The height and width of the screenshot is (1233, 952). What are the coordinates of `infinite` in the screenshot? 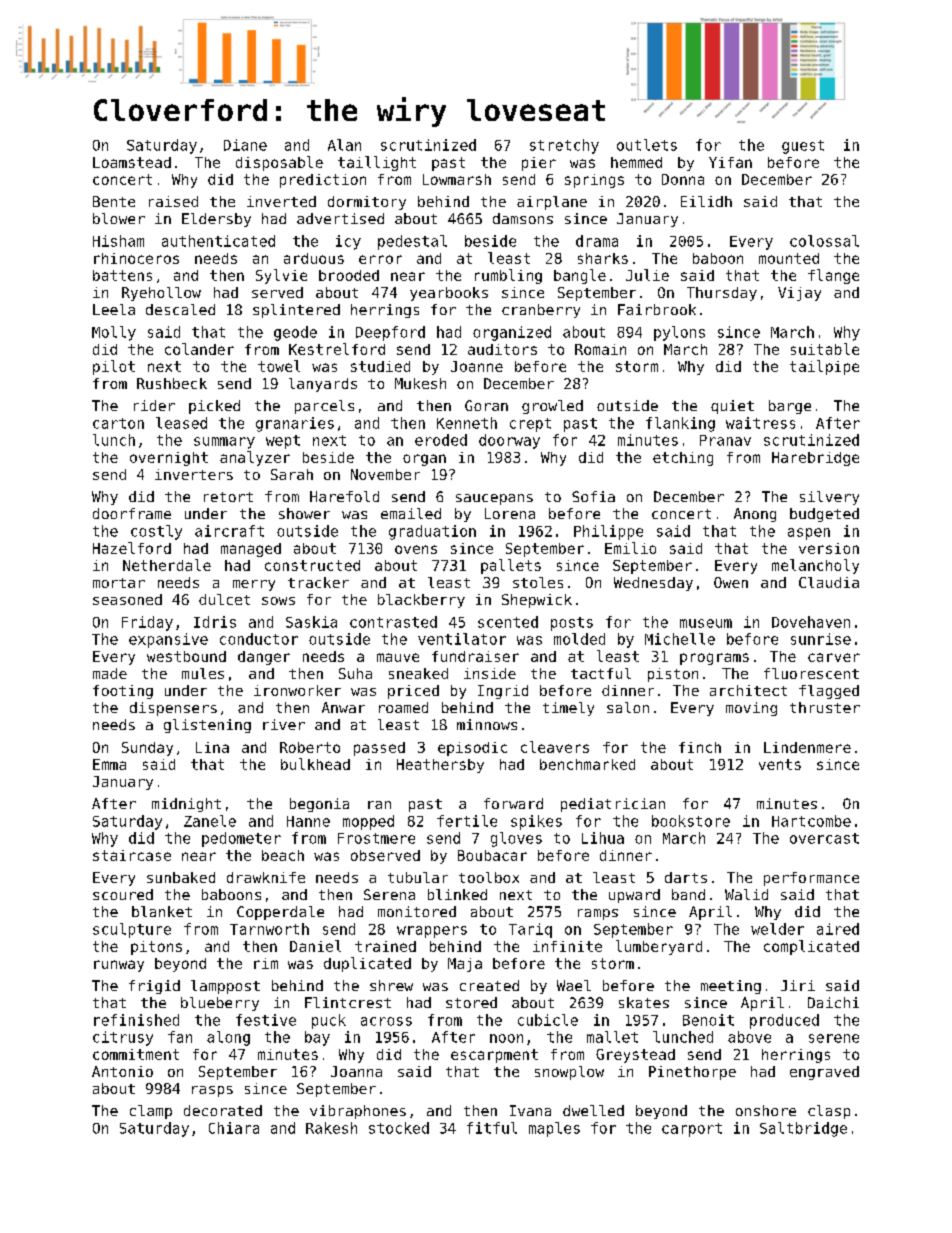 It's located at (567, 946).
